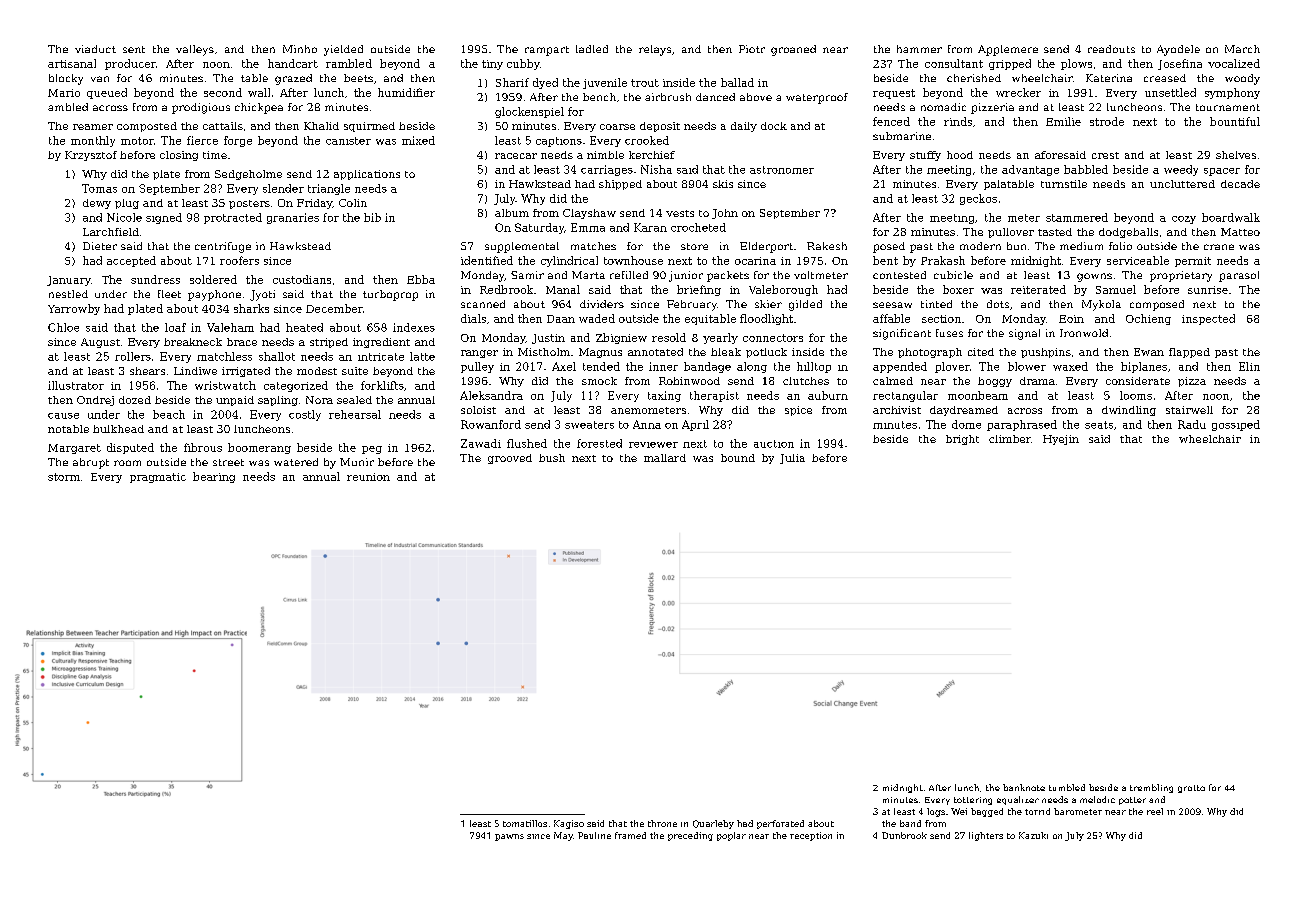 The image size is (1308, 924). What do you see at coordinates (1010, 439) in the document?
I see `climber` at bounding box center [1010, 439].
